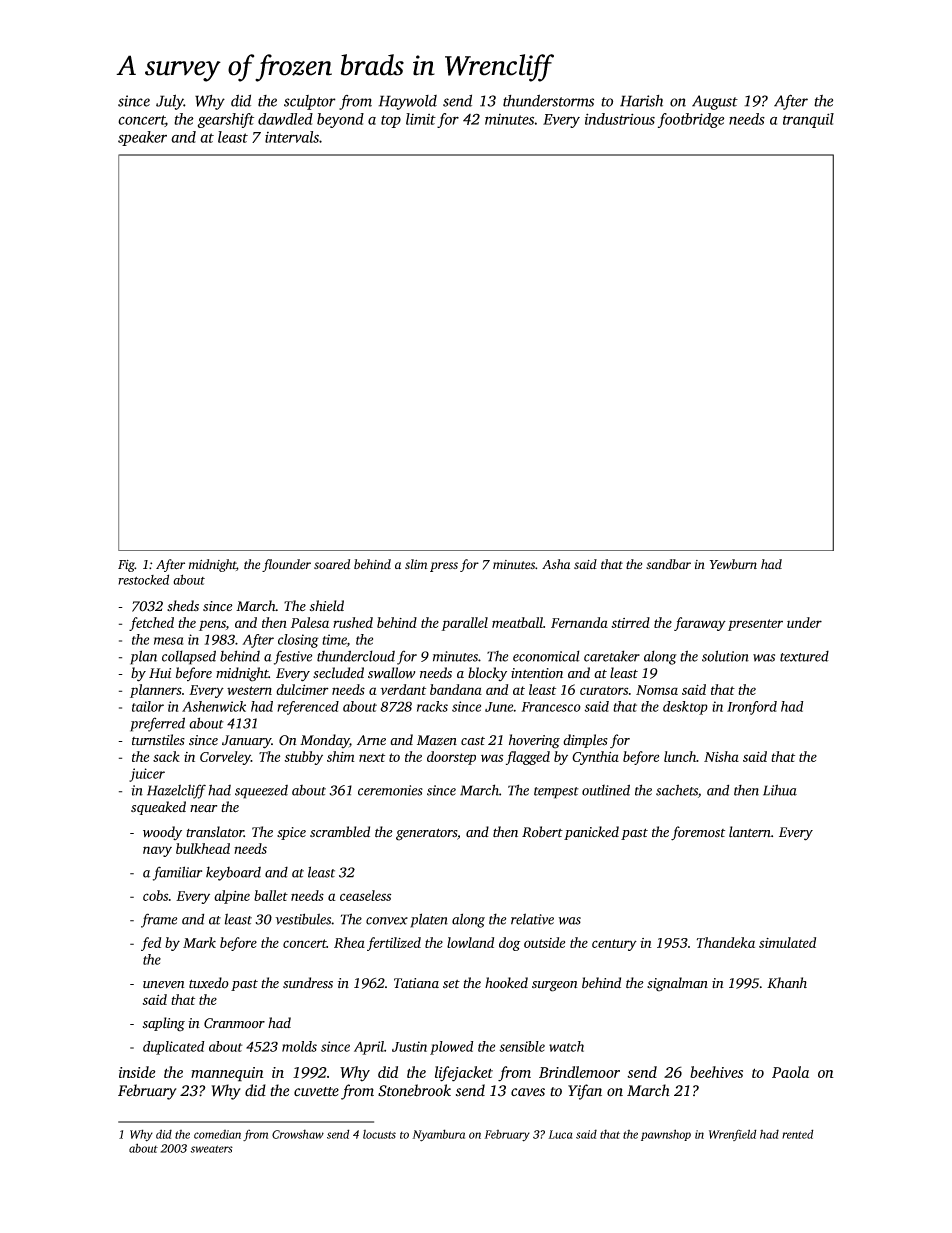 Image resolution: width=952 pixels, height=1233 pixels. I want to click on Lihua, so click(780, 790).
